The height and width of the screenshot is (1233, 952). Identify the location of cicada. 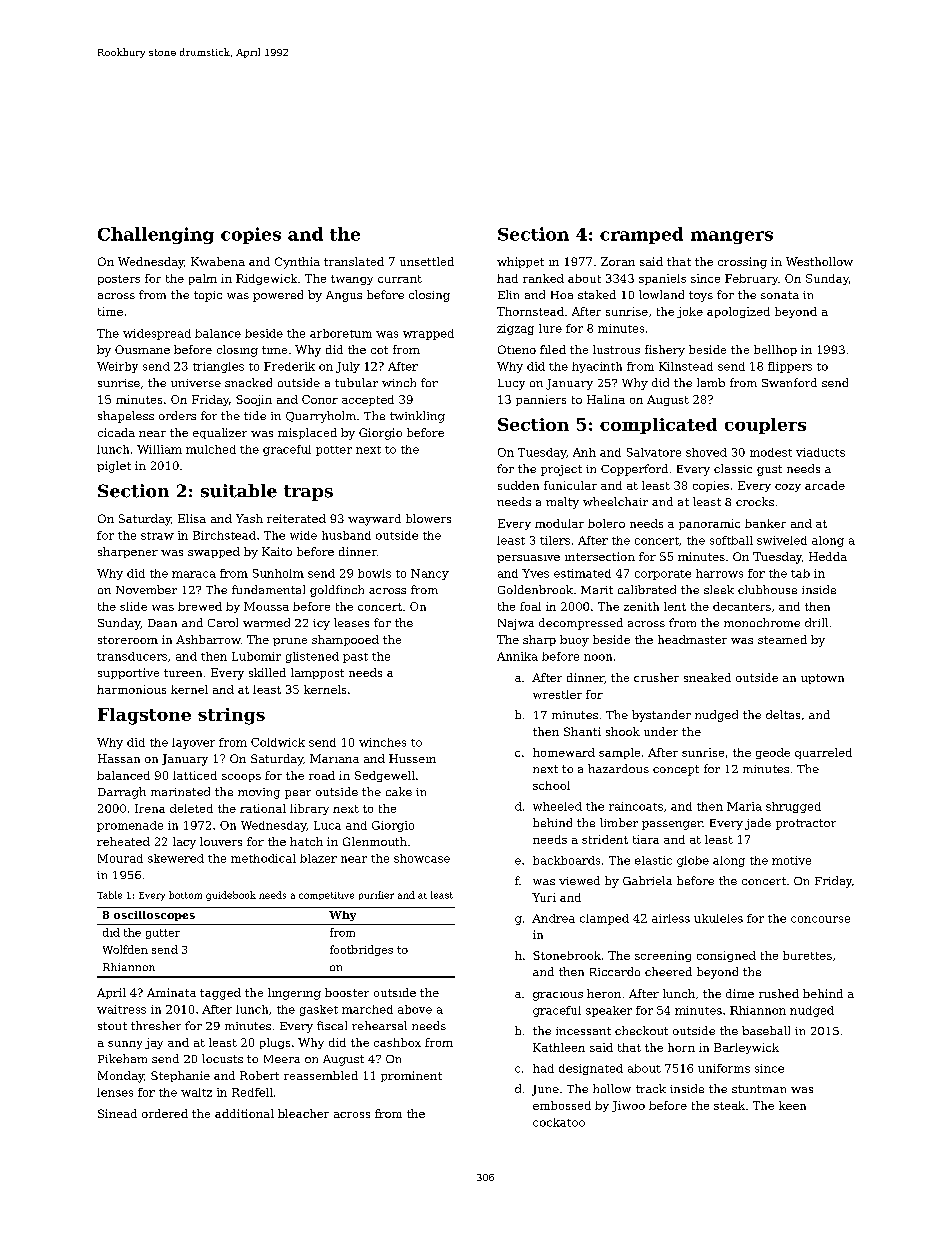
(116, 432).
